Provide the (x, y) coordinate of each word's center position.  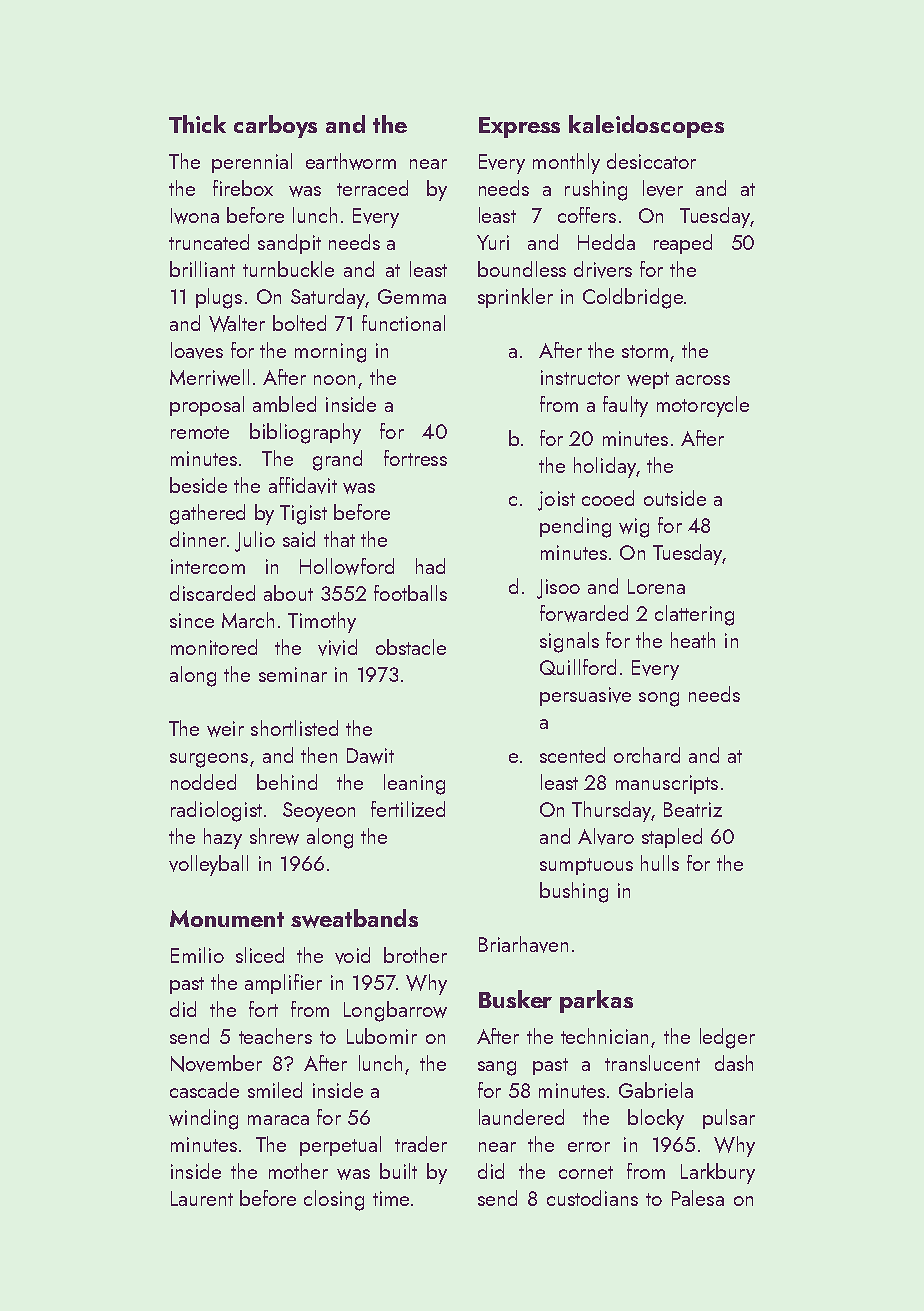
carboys (275, 126)
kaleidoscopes (646, 126)
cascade (204, 1090)
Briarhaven (523, 944)
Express (519, 127)
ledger (727, 1038)
